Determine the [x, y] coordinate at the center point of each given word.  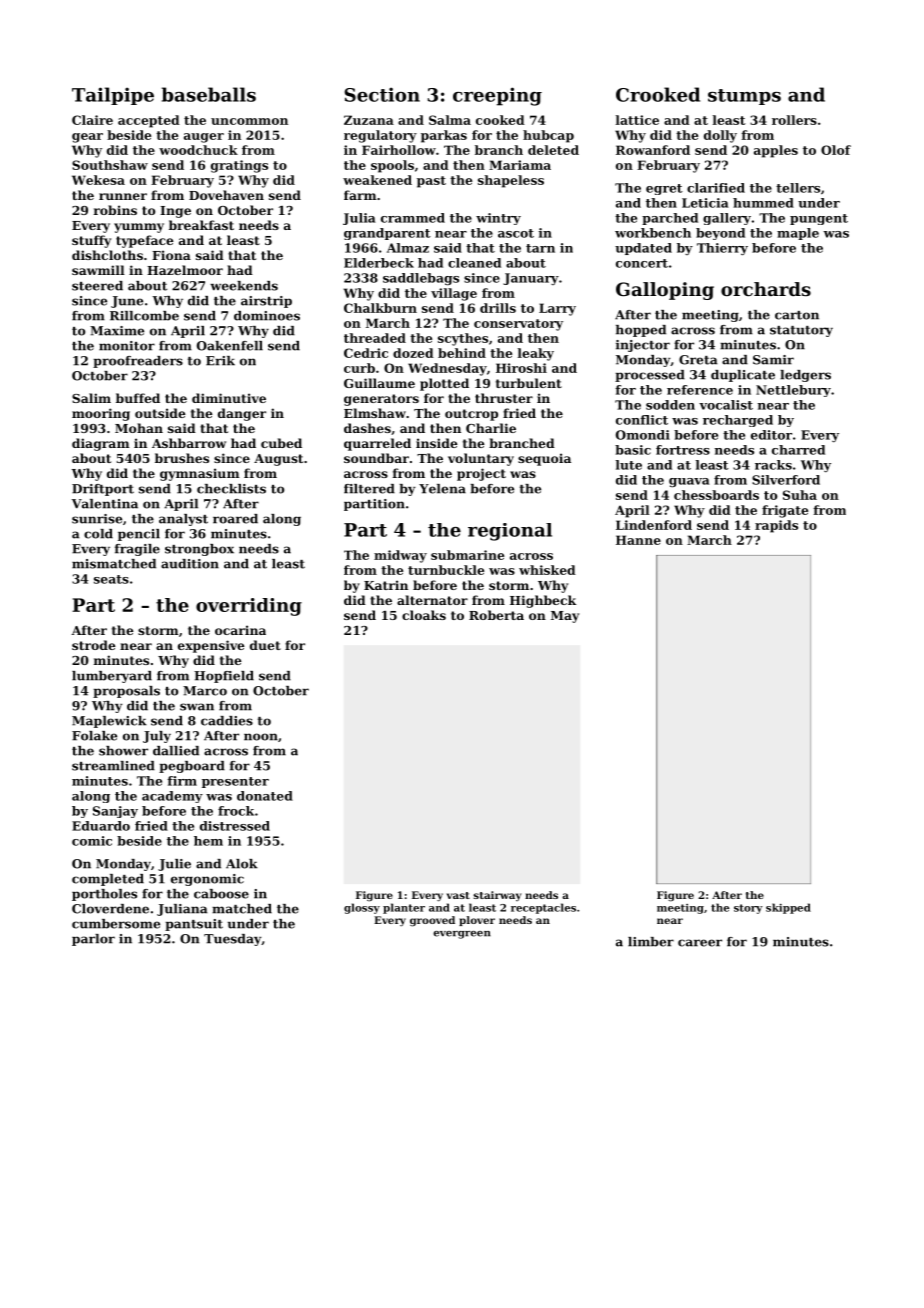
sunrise [97, 519]
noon [261, 737]
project [481, 474]
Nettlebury [793, 391]
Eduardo [101, 826]
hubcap [548, 136]
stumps [744, 97]
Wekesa [98, 180]
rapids [776, 526]
